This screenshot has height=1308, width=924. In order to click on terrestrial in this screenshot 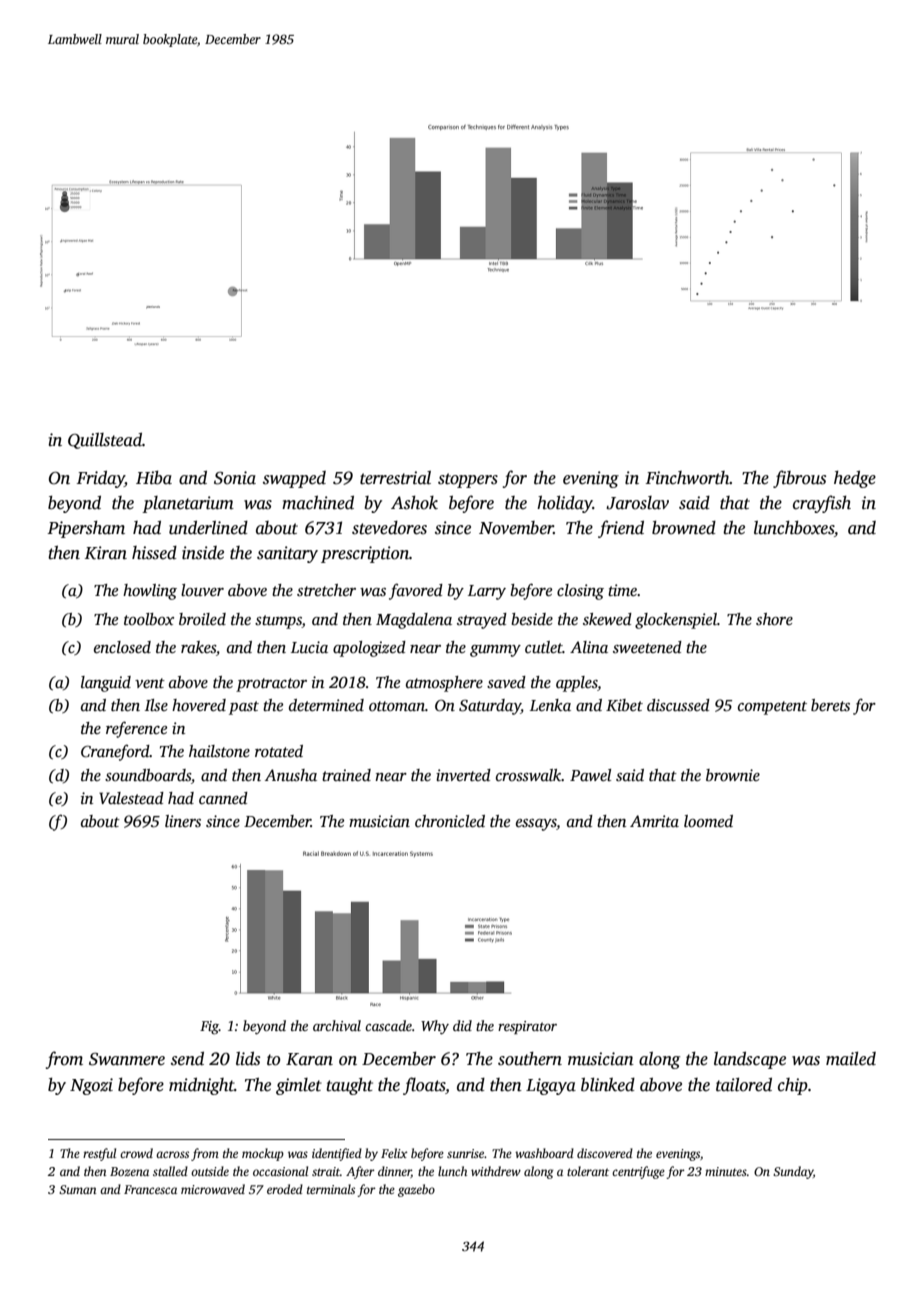, I will do `click(395, 478)`.
